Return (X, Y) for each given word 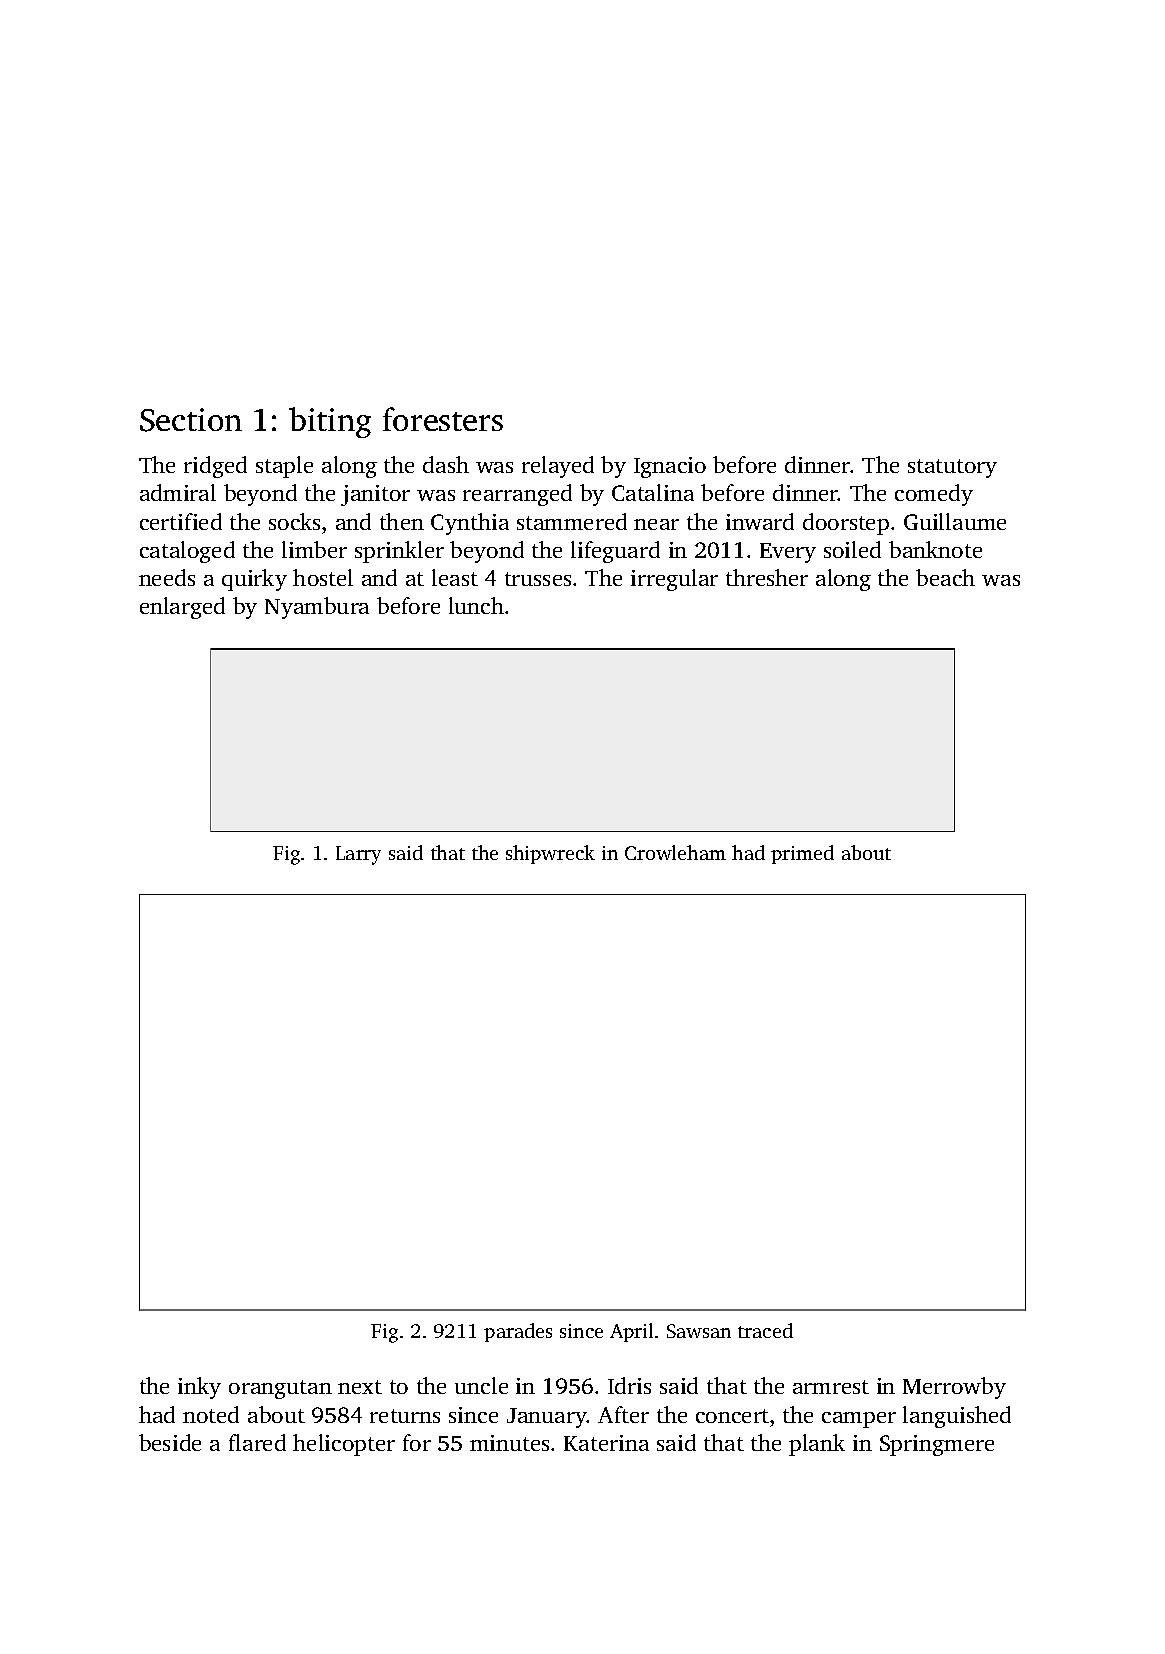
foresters (443, 419)
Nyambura (317, 608)
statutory (952, 468)
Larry (358, 855)
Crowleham (675, 852)
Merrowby (954, 1388)
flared (257, 1442)
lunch (476, 605)
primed (802, 854)
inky (199, 1388)
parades (518, 1332)
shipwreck (550, 854)
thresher (767, 577)
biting (330, 422)
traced (765, 1330)
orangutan (280, 1389)
